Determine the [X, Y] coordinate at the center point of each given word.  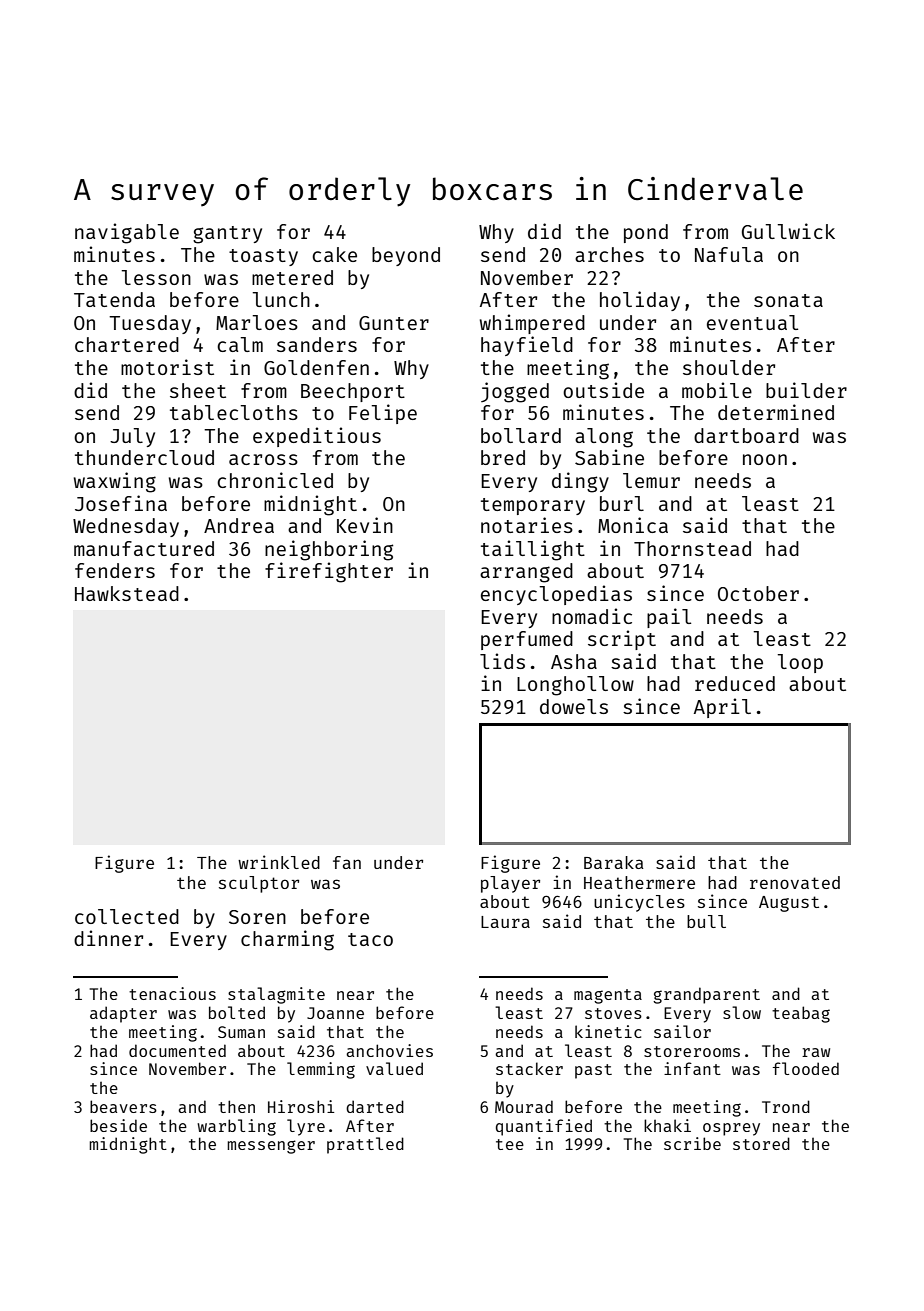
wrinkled [279, 862]
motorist [167, 367]
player [510, 884]
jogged [515, 392]
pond [646, 233]
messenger [271, 1147]
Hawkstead [127, 593]
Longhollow [575, 686]
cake [334, 254]
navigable [127, 233]
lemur [651, 480]
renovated [795, 882]
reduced [735, 683]
